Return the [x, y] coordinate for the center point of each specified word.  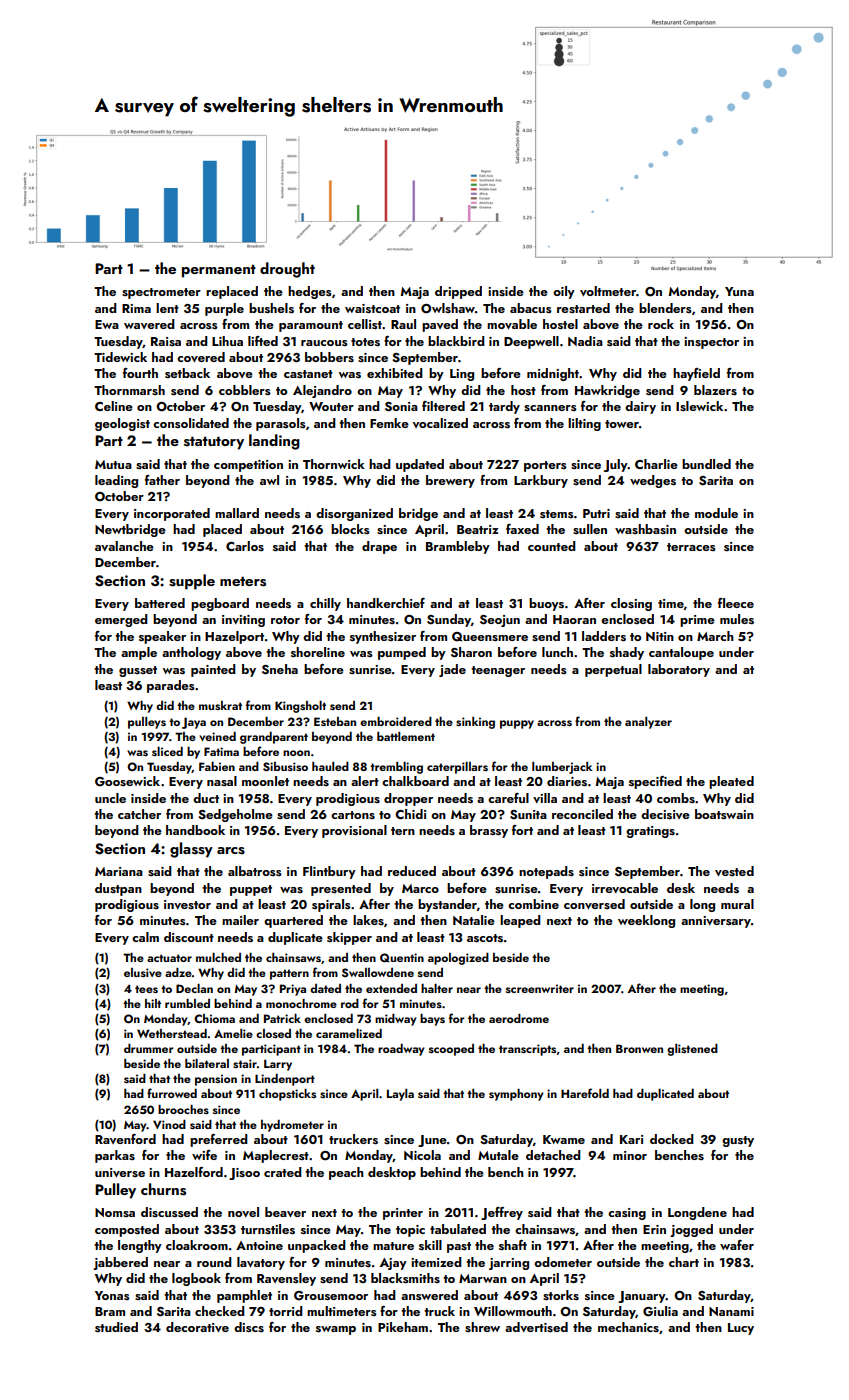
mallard [237, 513]
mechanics [628, 1327]
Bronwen [639, 1048]
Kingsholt [300, 707]
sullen [590, 529]
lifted [263, 341]
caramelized [349, 1033]
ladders [604, 636]
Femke [389, 423]
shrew [482, 1327]
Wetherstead [172, 1033]
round [214, 1262]
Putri [596, 513]
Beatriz [478, 529]
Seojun [500, 621]
